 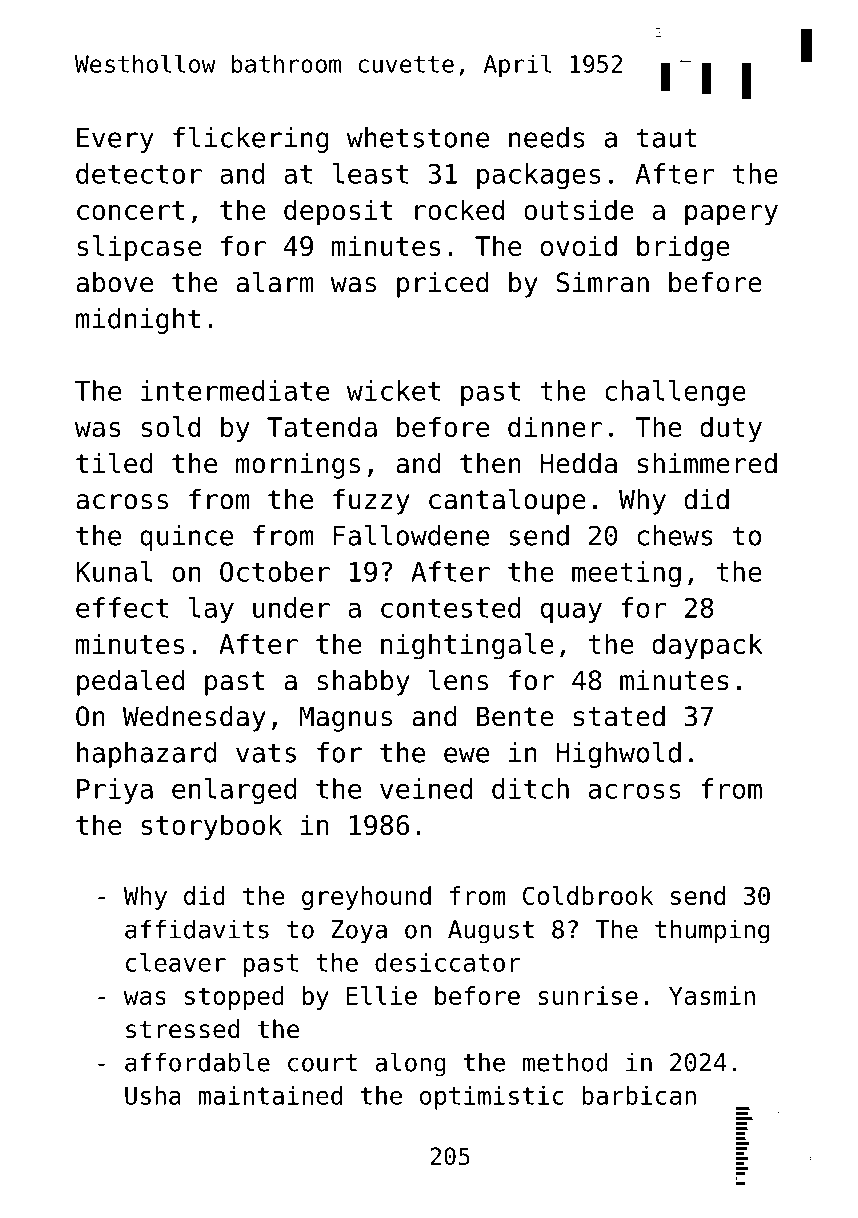 I want to click on Usha, so click(x=153, y=1095).
